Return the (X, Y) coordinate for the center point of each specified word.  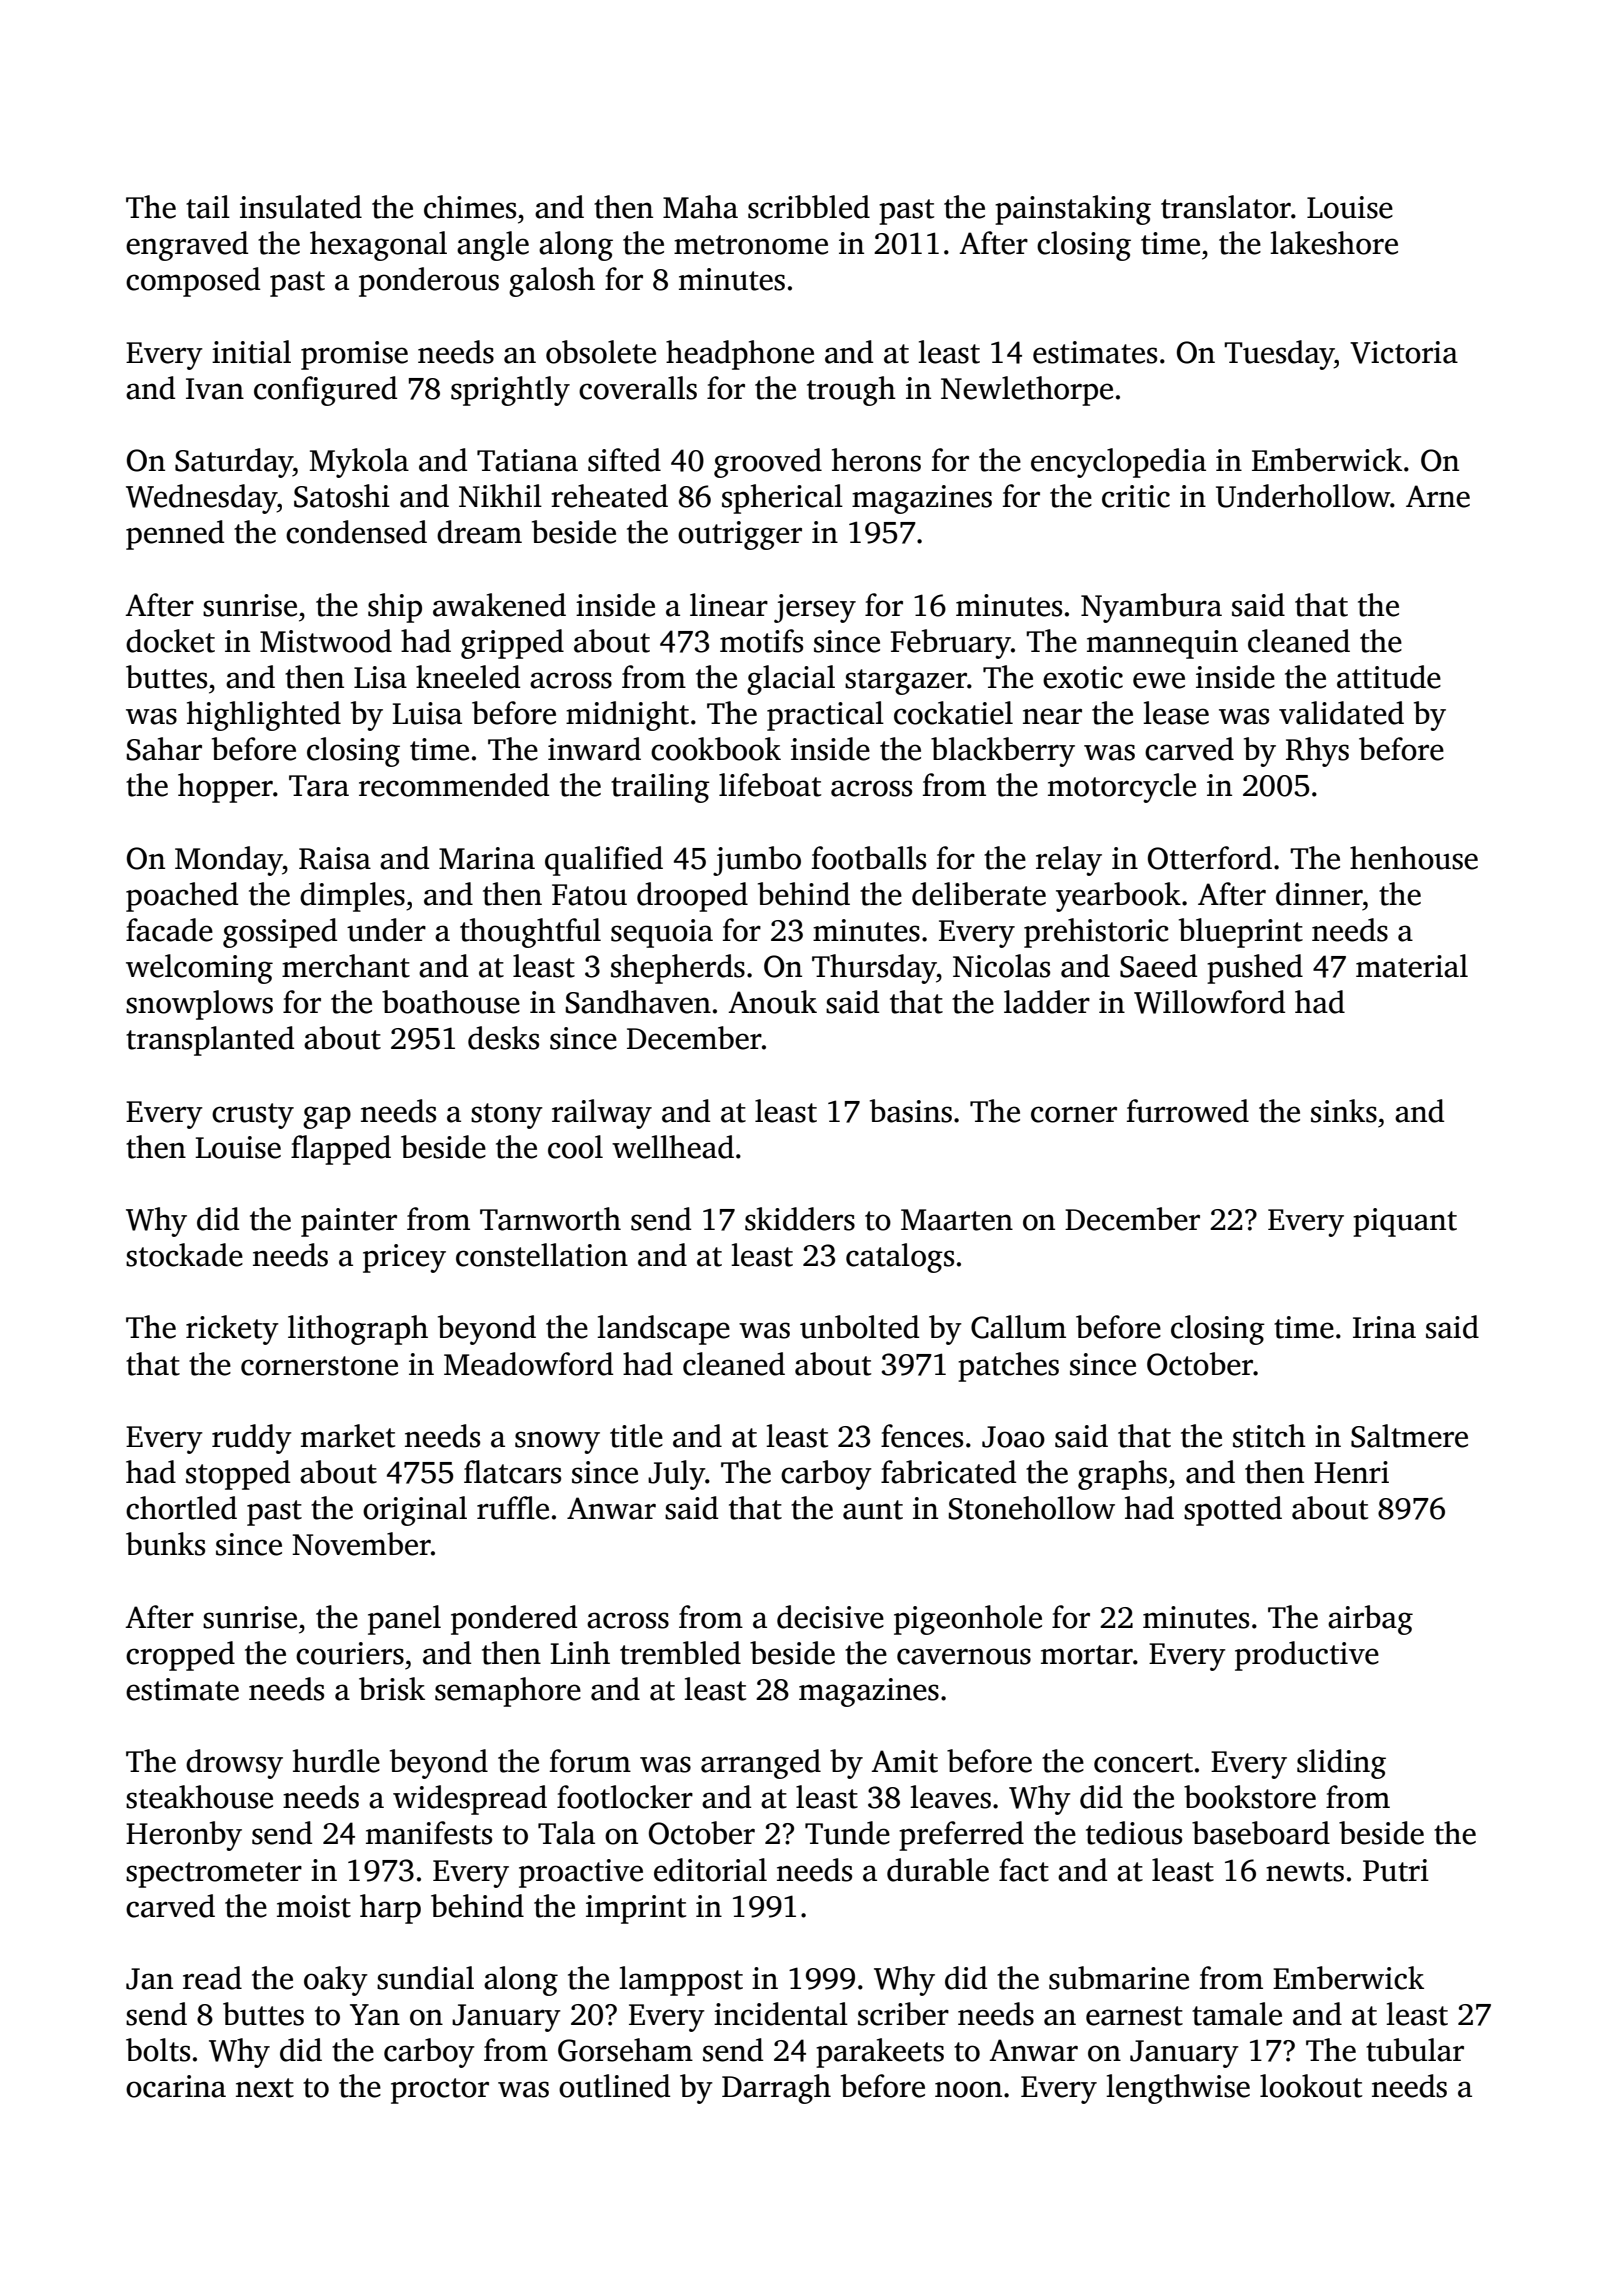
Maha (700, 207)
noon (968, 2089)
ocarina (176, 2086)
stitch (1269, 1436)
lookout (1311, 2086)
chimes (470, 207)
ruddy (252, 1439)
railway (602, 1114)
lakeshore (1334, 243)
